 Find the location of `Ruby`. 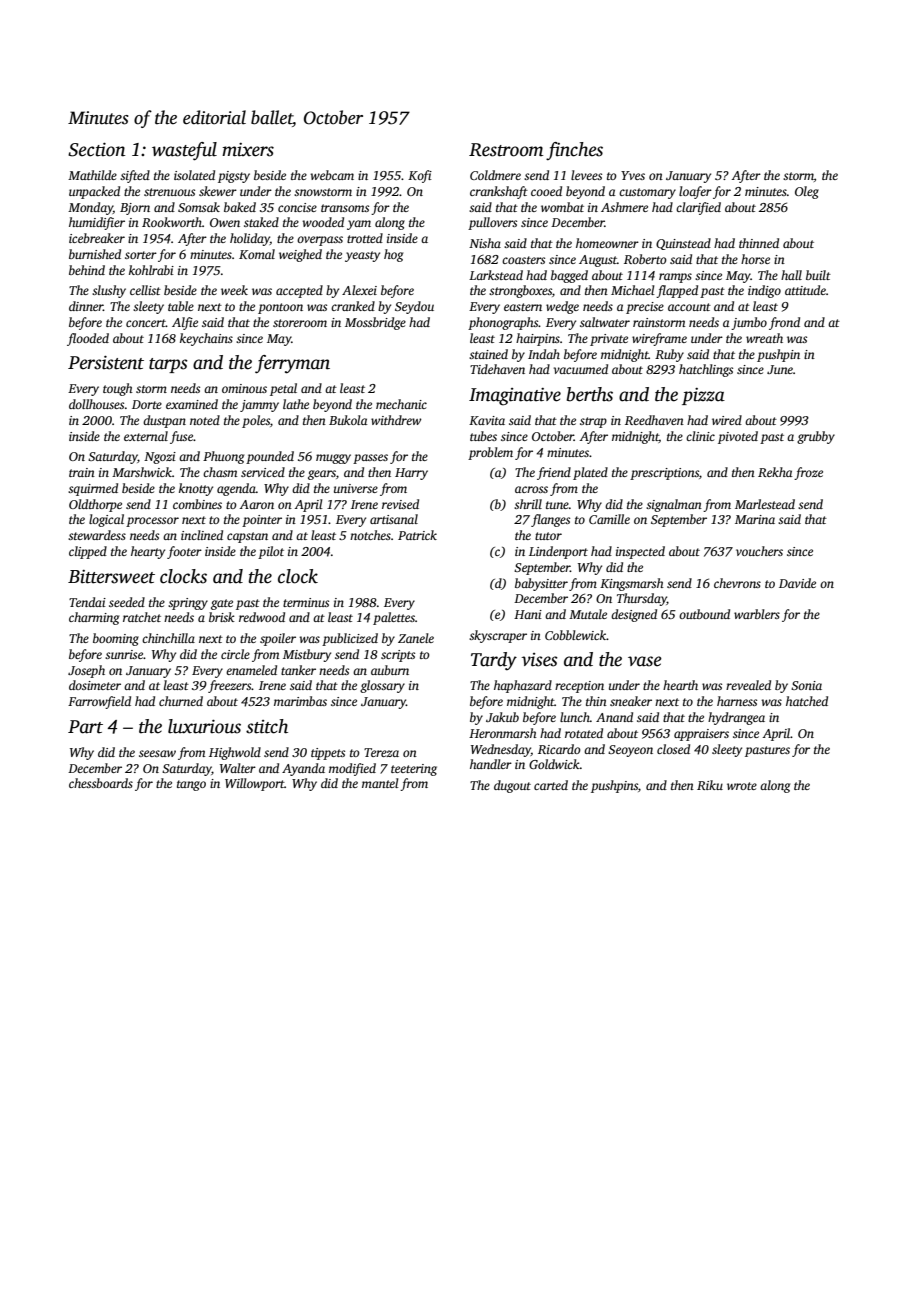

Ruby is located at coordinates (669, 355).
